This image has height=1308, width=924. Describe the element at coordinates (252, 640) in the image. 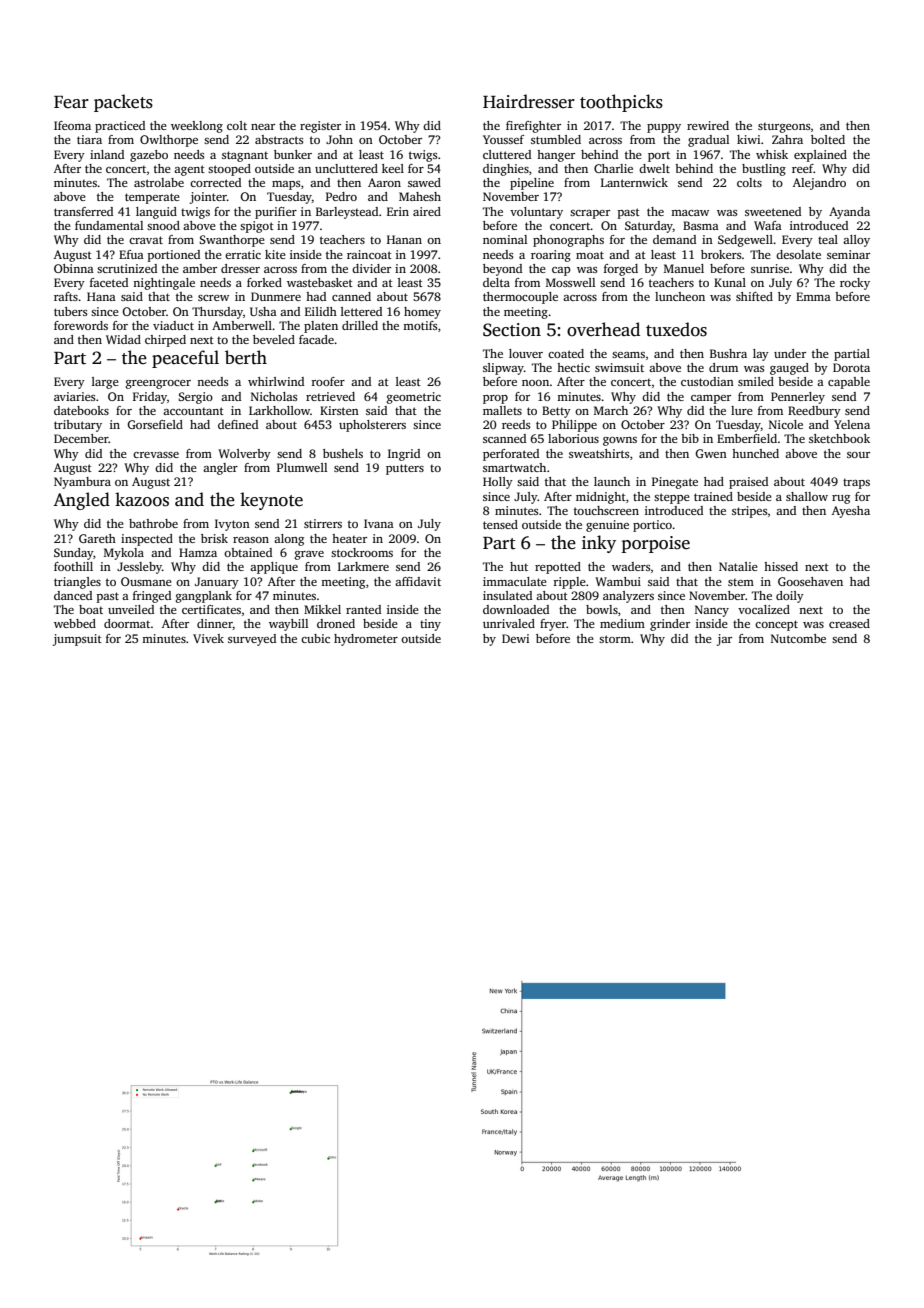

I see `surveyed` at that location.
